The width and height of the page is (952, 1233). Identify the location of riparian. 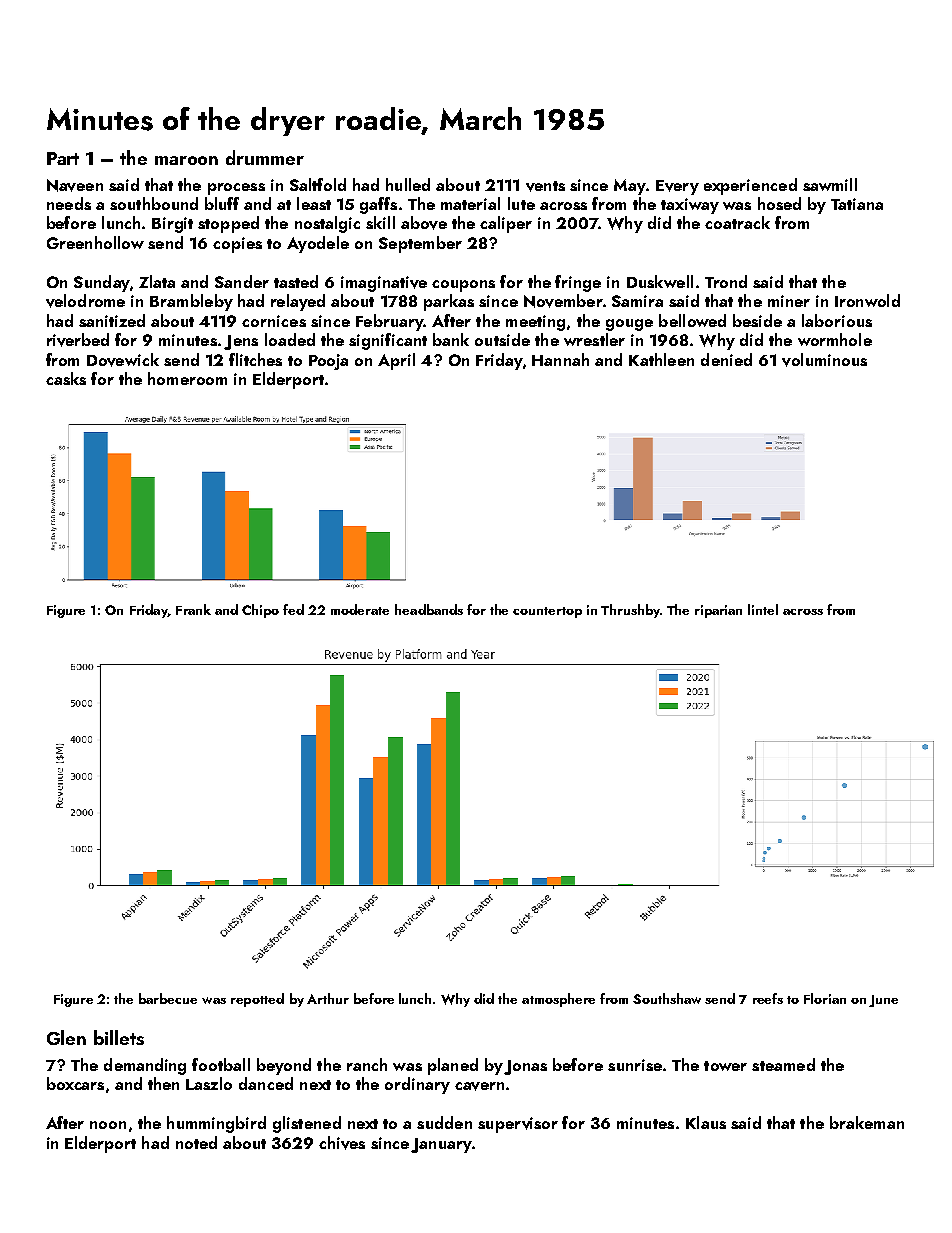
(718, 611).
